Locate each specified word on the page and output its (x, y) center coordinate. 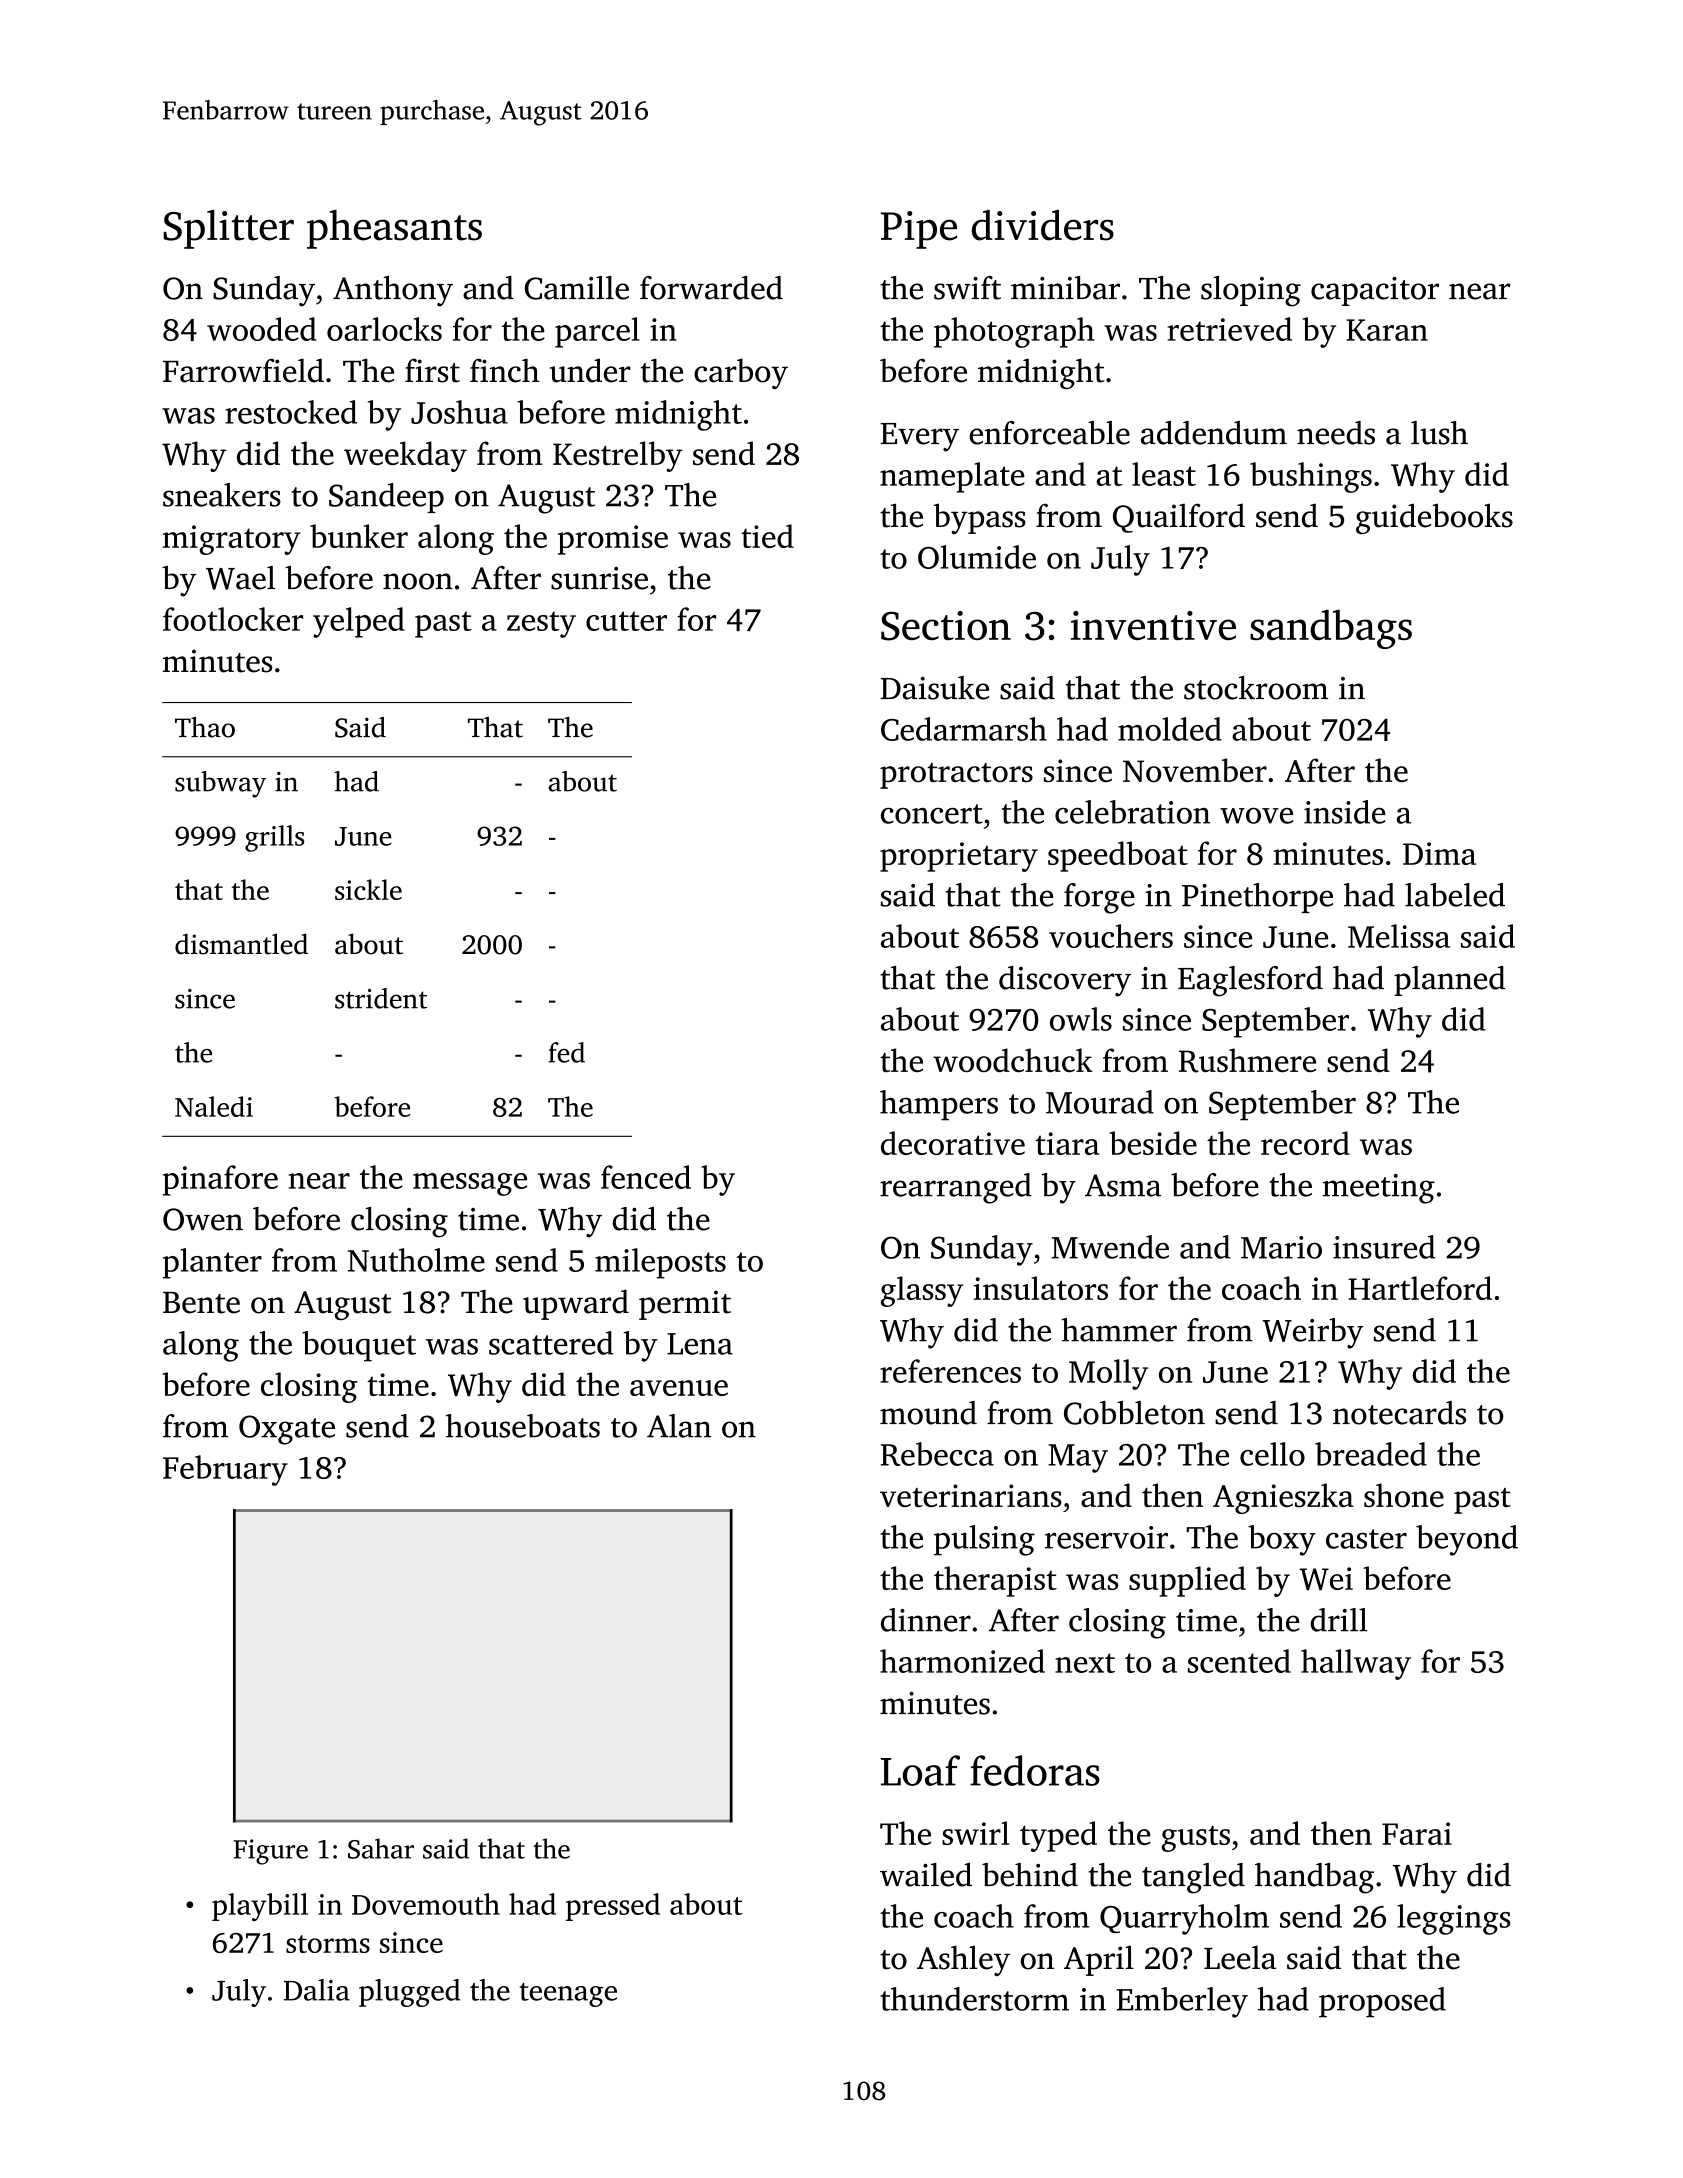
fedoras (1035, 1770)
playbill (260, 1907)
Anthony (393, 291)
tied (767, 536)
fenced (646, 1177)
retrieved (1229, 329)
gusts (1195, 1838)
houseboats (523, 1426)
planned (1450, 981)
